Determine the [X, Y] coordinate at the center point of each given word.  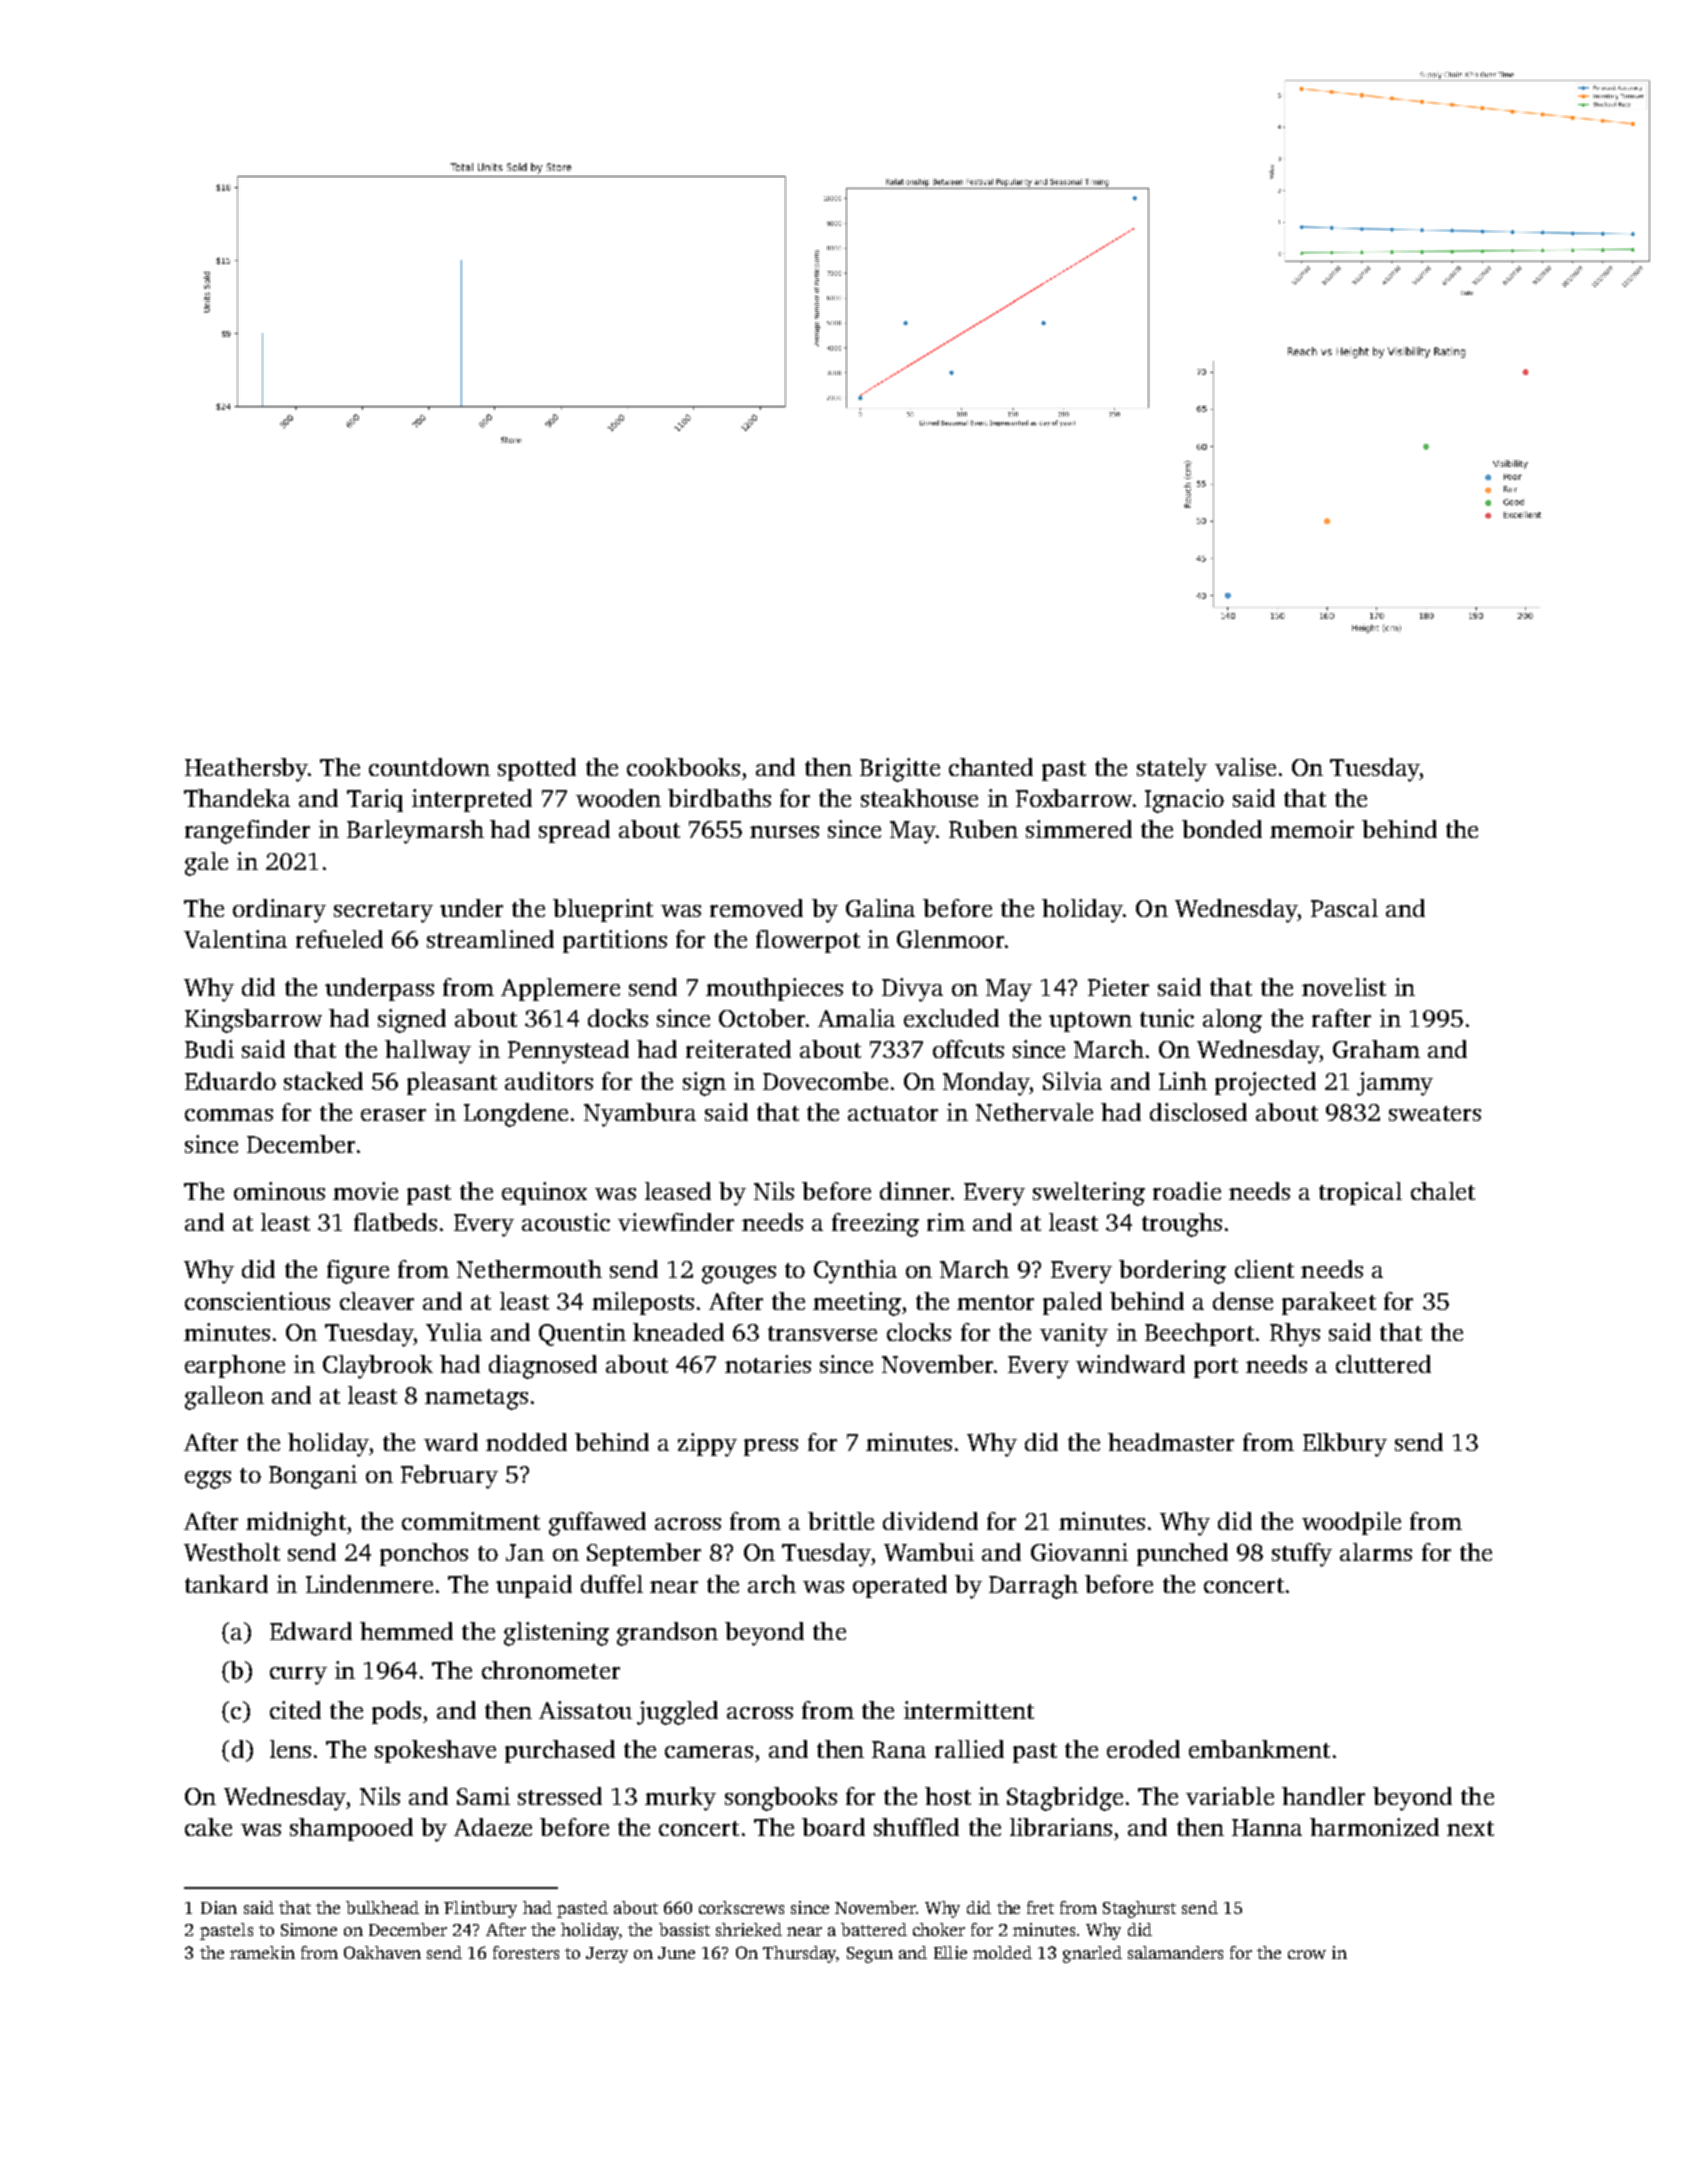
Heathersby [246, 770]
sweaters [1435, 1113]
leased [678, 1191]
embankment [1259, 1749]
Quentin [582, 1334]
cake [208, 1827]
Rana [899, 1749]
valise [1245, 767]
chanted [991, 767]
